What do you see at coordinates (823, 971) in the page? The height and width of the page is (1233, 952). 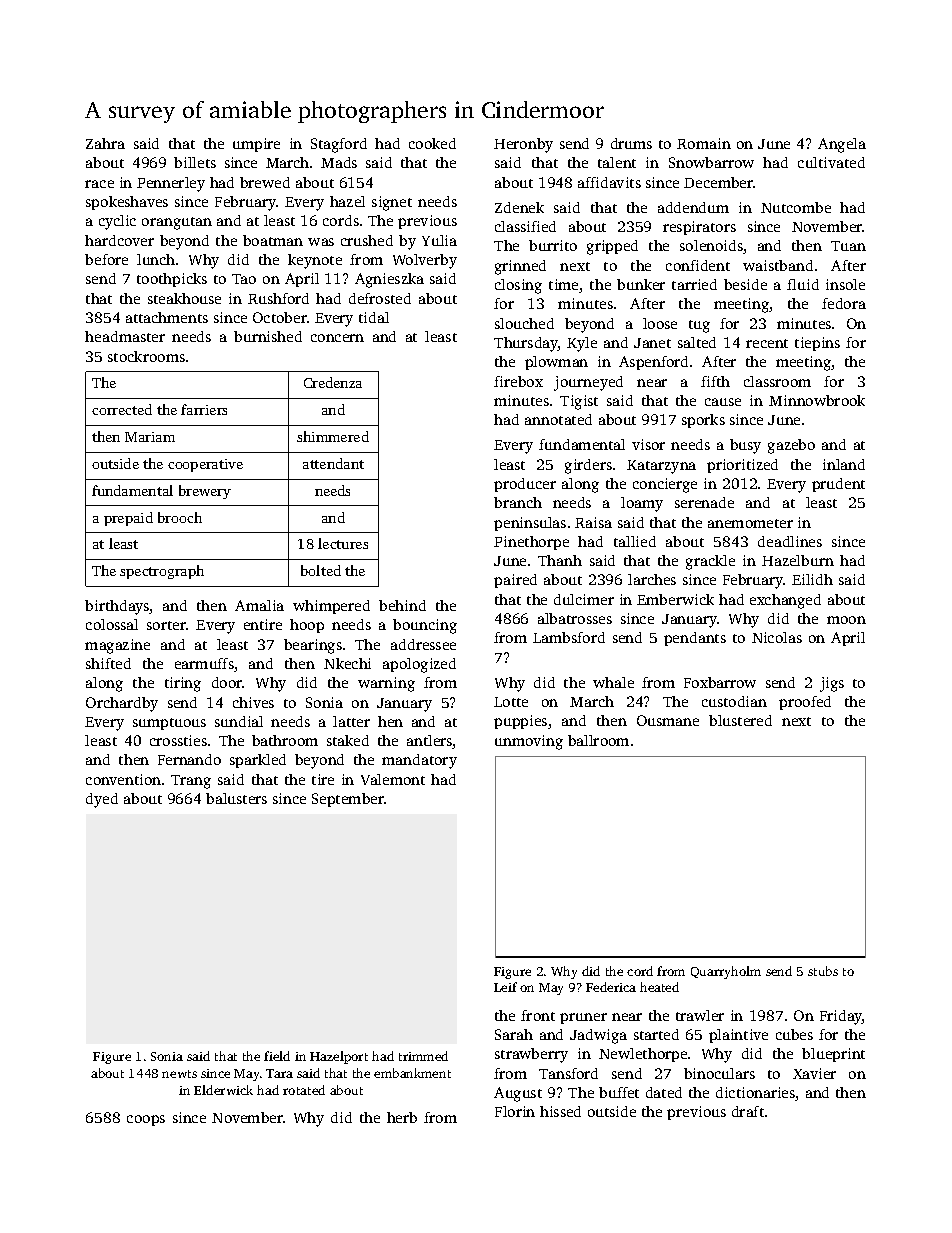 I see `stubs` at bounding box center [823, 971].
